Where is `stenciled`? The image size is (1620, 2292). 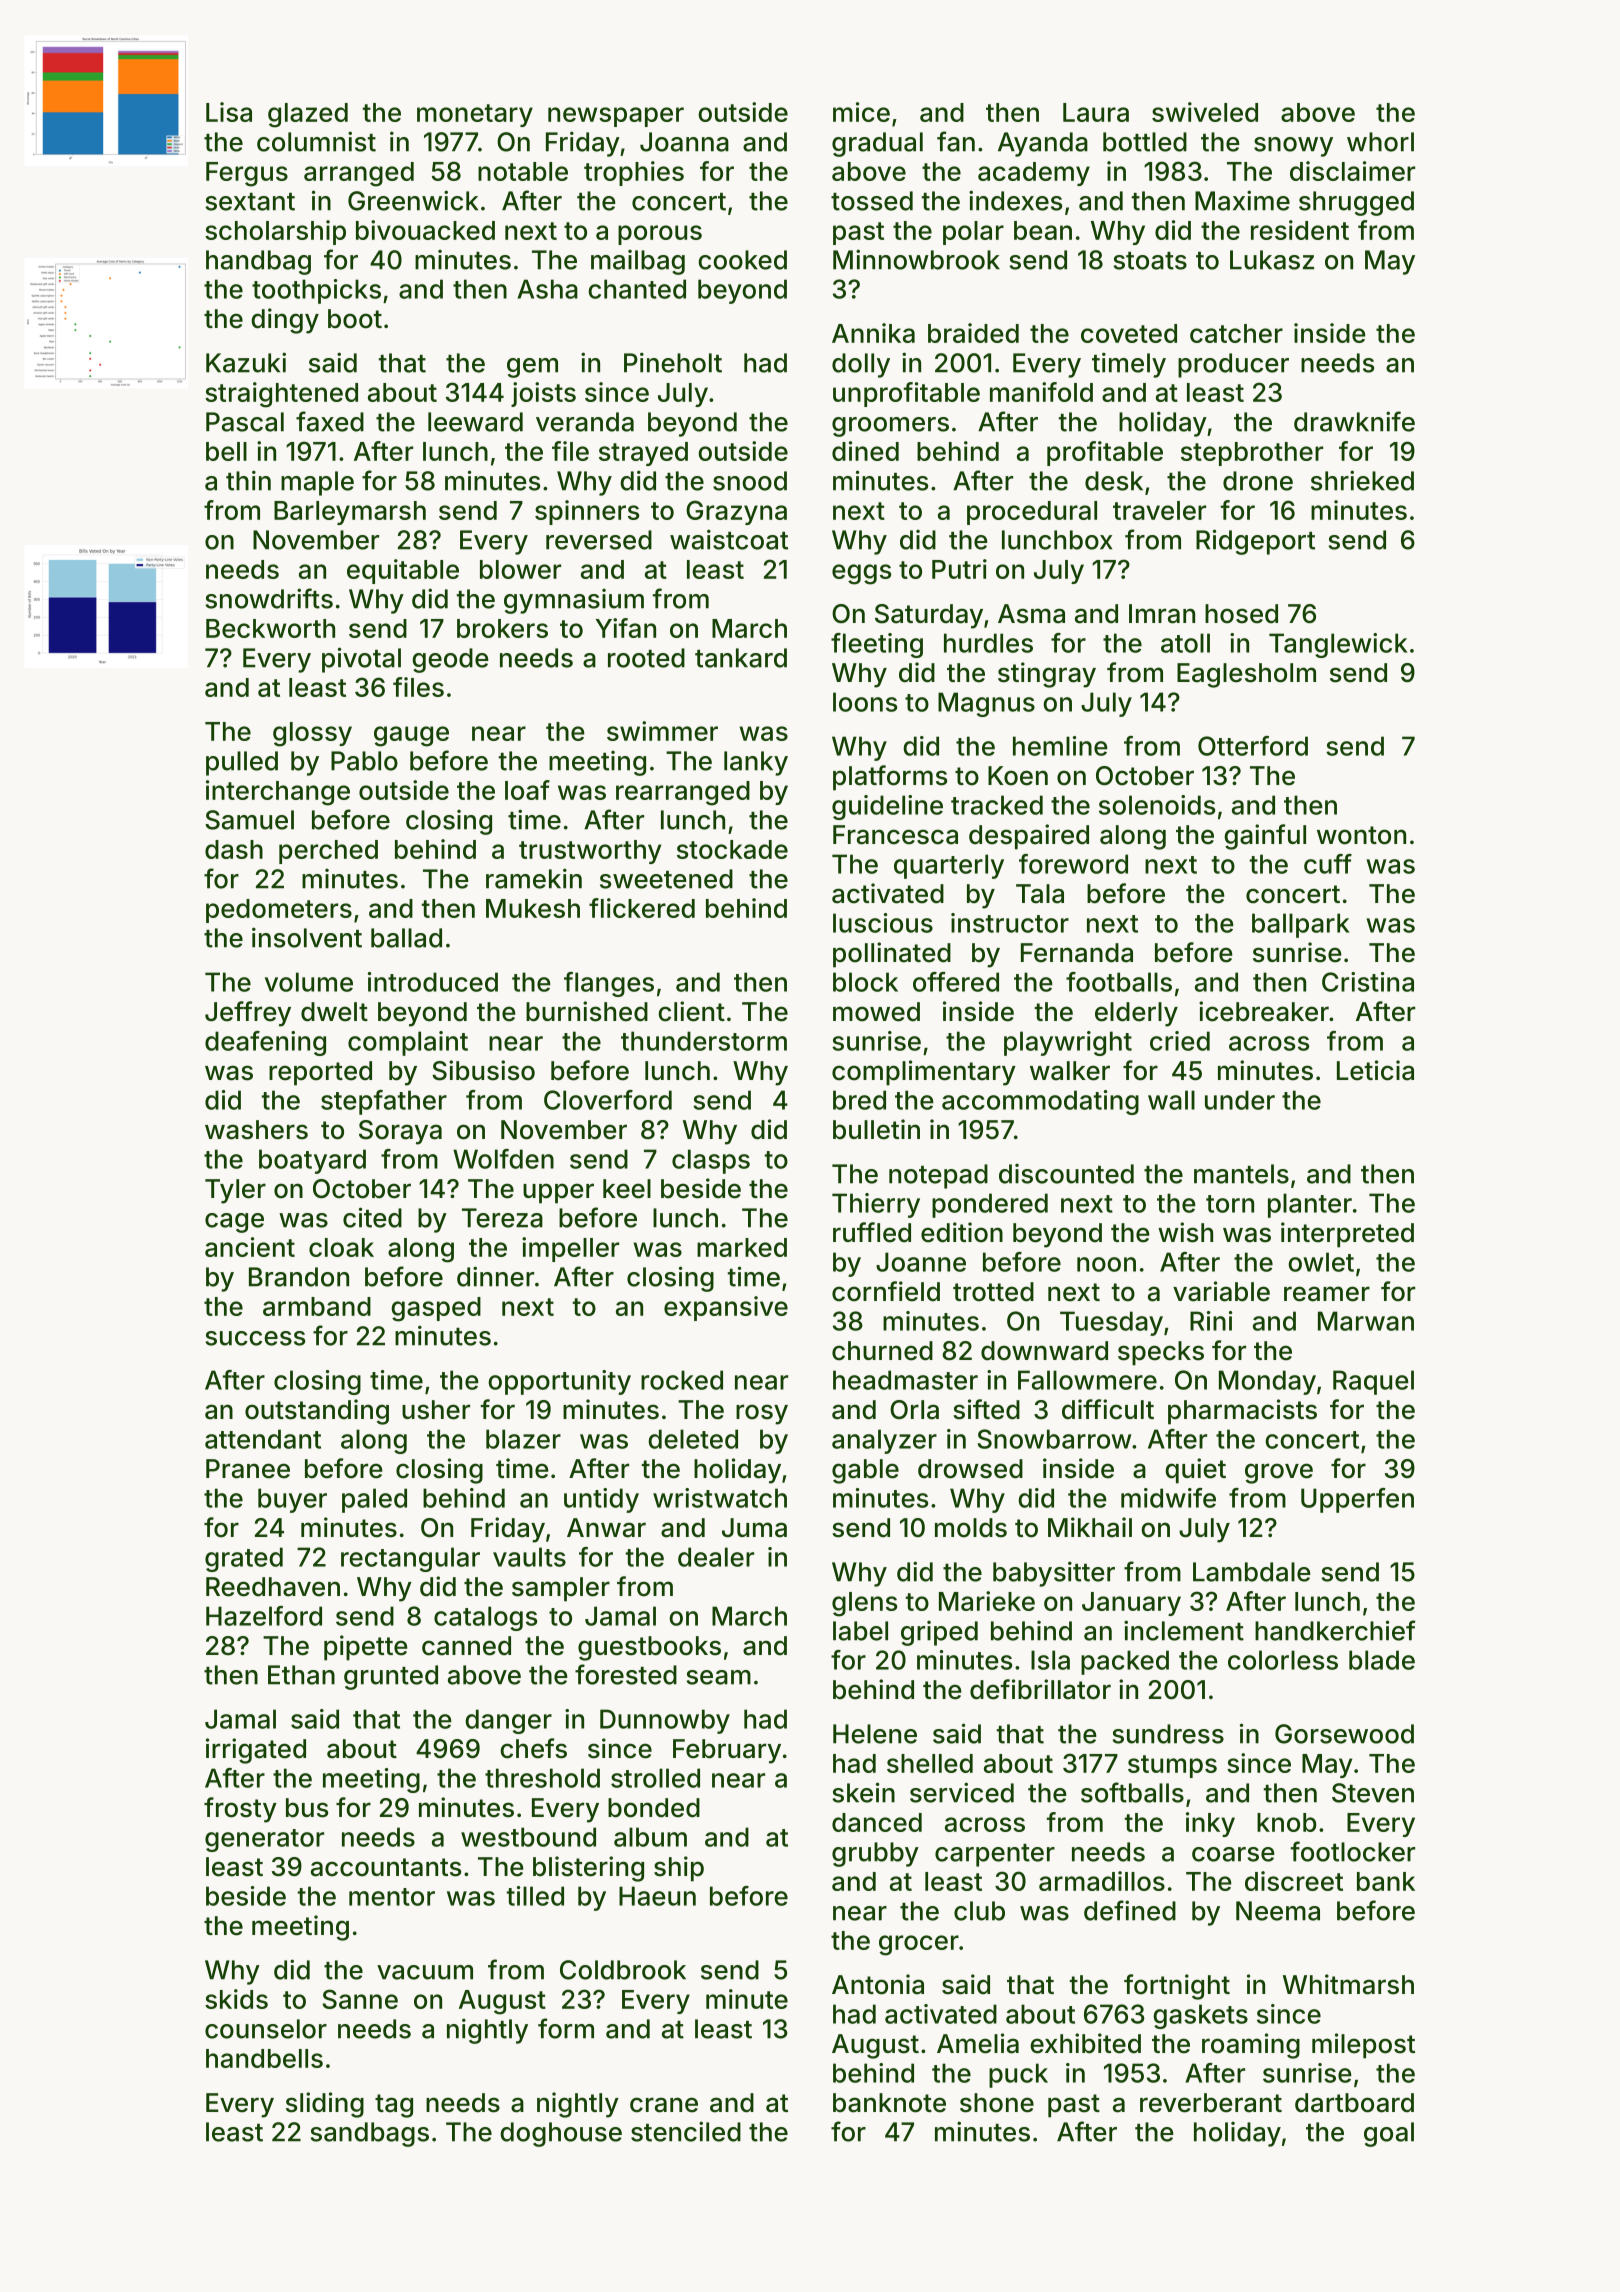
stenciled is located at coordinates (686, 2131).
